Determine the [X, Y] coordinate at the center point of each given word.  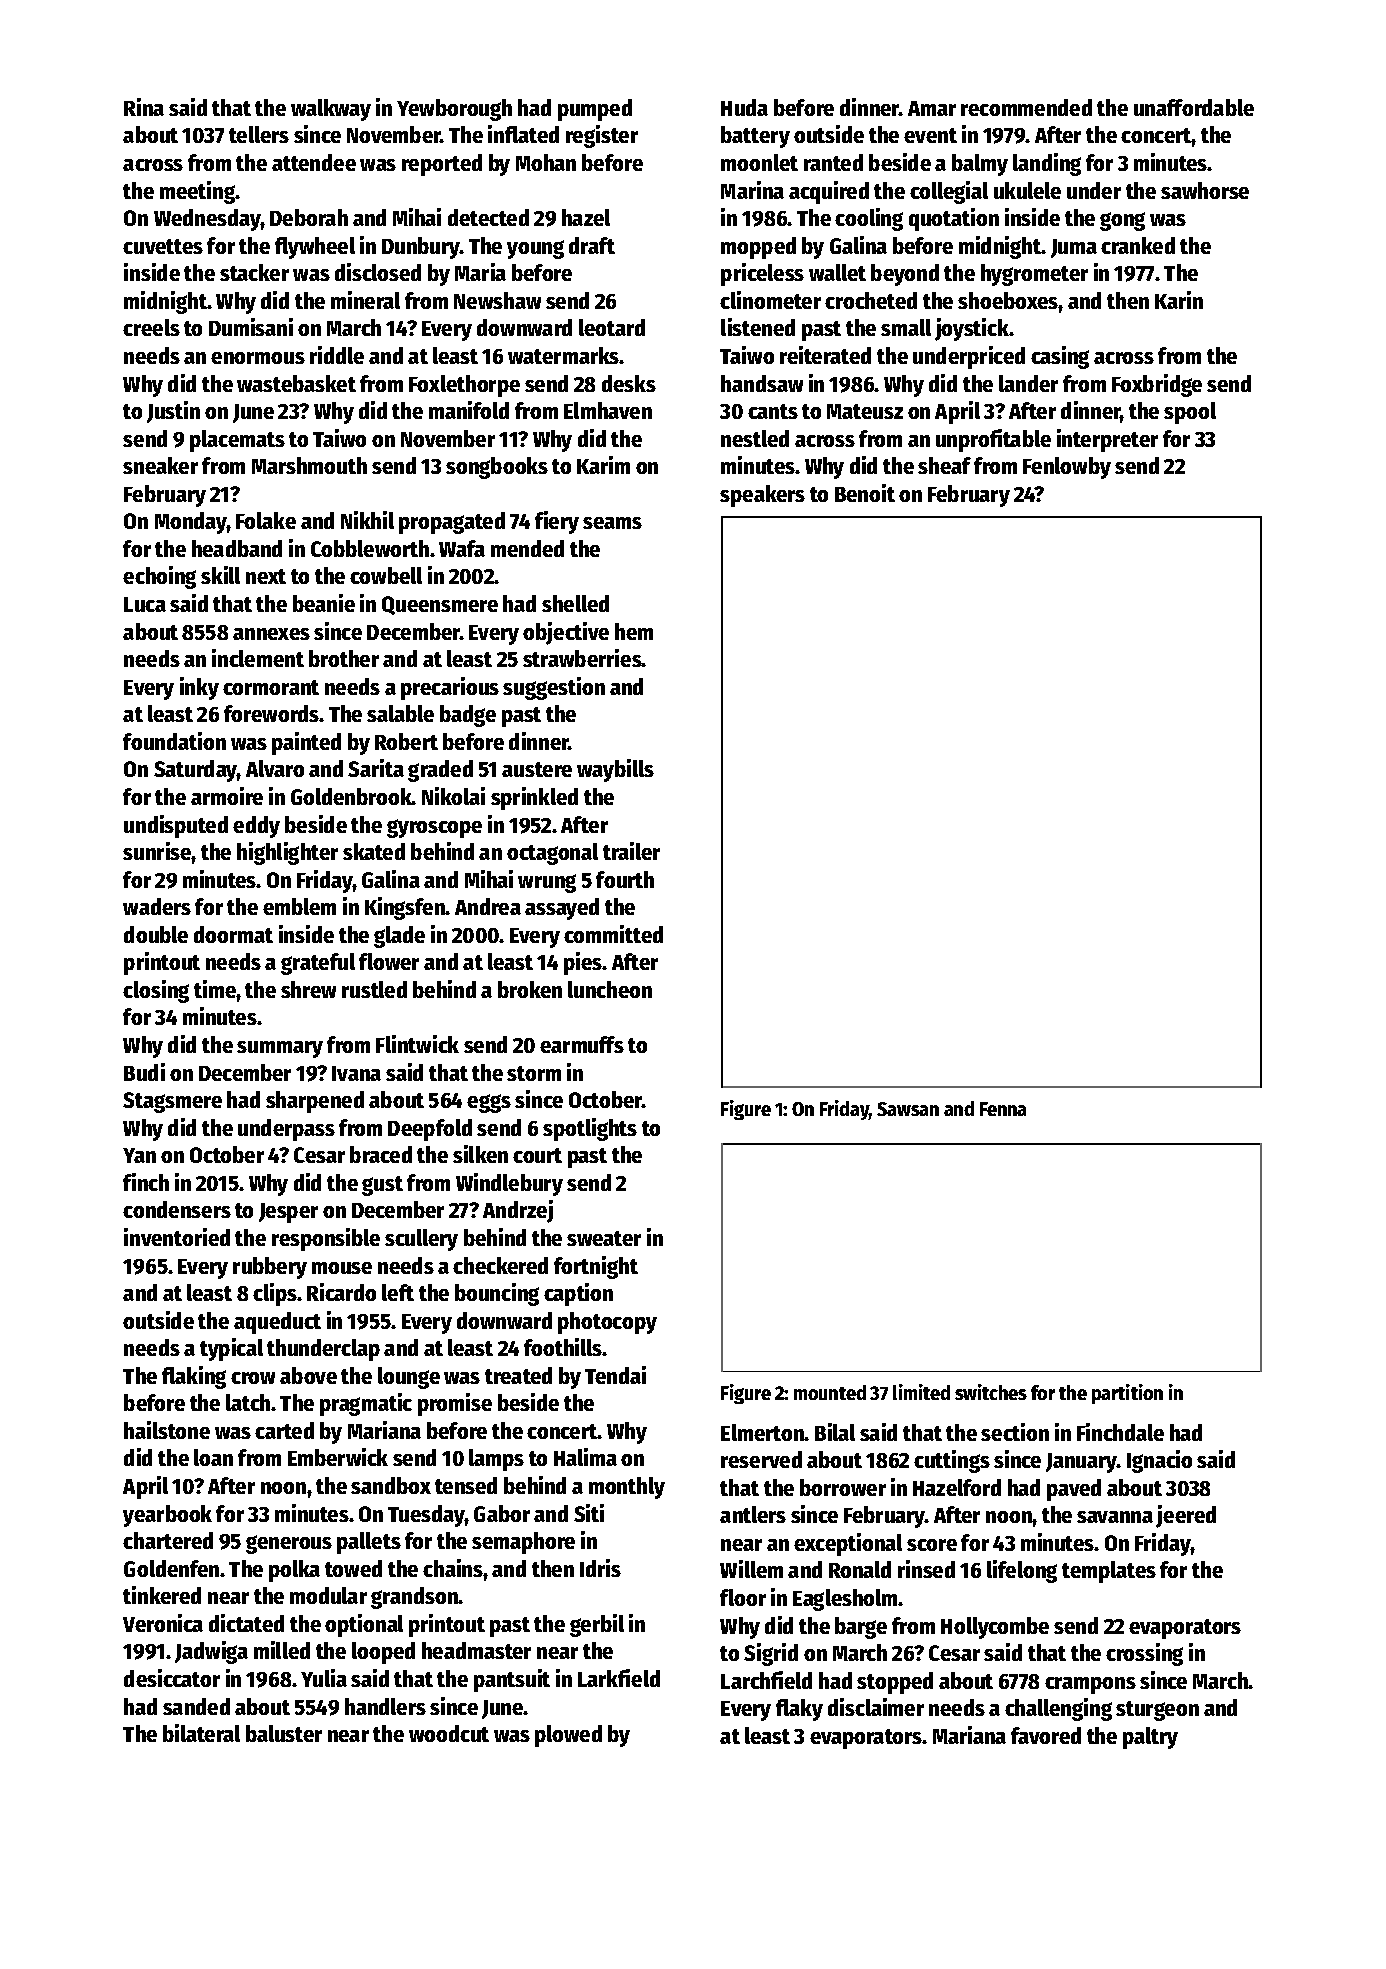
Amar [932, 108]
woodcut [449, 1733]
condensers [177, 1209]
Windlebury [509, 1184]
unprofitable [993, 440]
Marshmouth [309, 465]
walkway [331, 110]
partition [1127, 1394]
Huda [744, 107]
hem [634, 631]
